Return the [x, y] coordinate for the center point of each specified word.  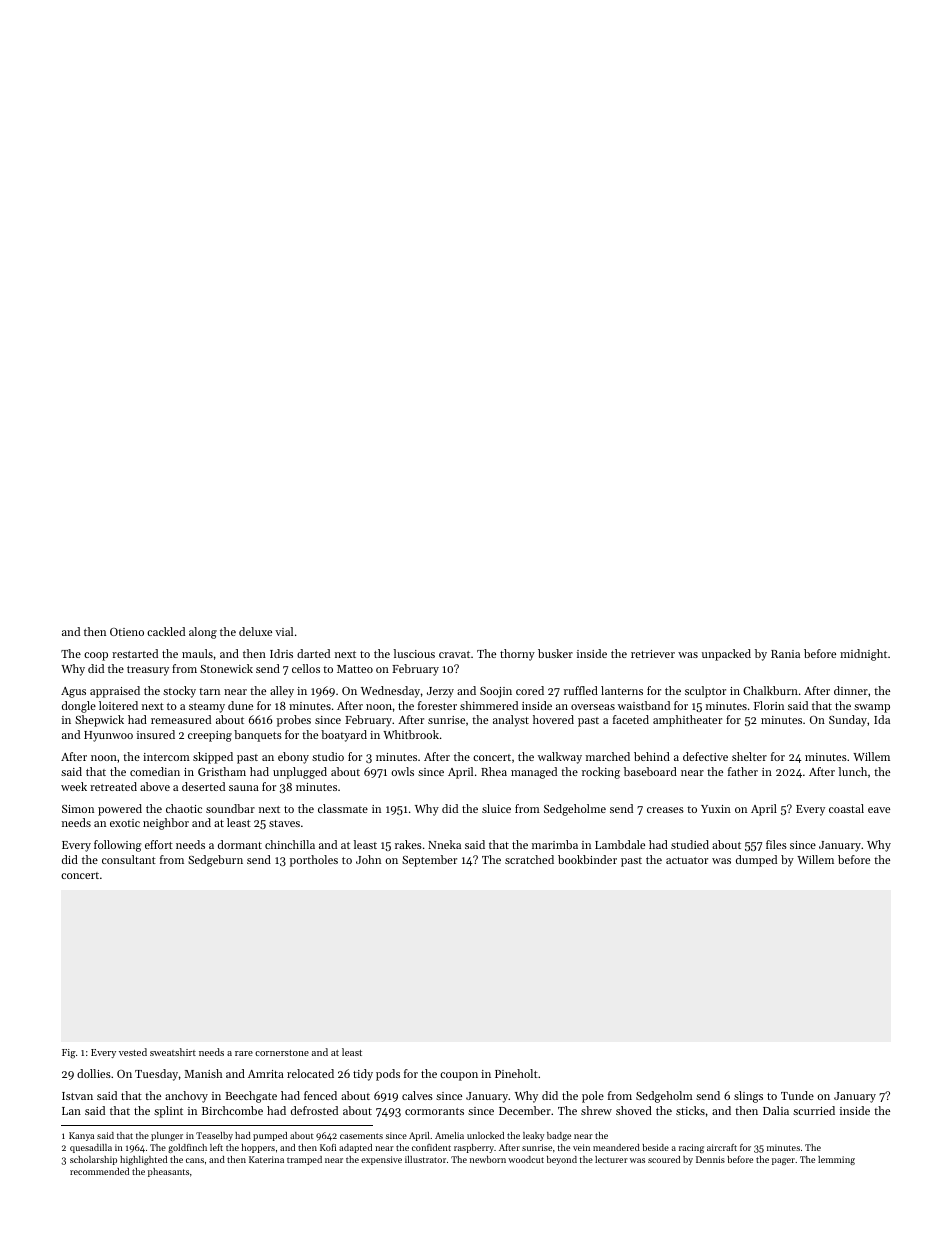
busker [555, 653]
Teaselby [214, 1136]
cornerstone [282, 1053]
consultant [129, 859]
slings [748, 1097]
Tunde [797, 1095]
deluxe [255, 631]
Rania [785, 654]
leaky [533, 1136]
